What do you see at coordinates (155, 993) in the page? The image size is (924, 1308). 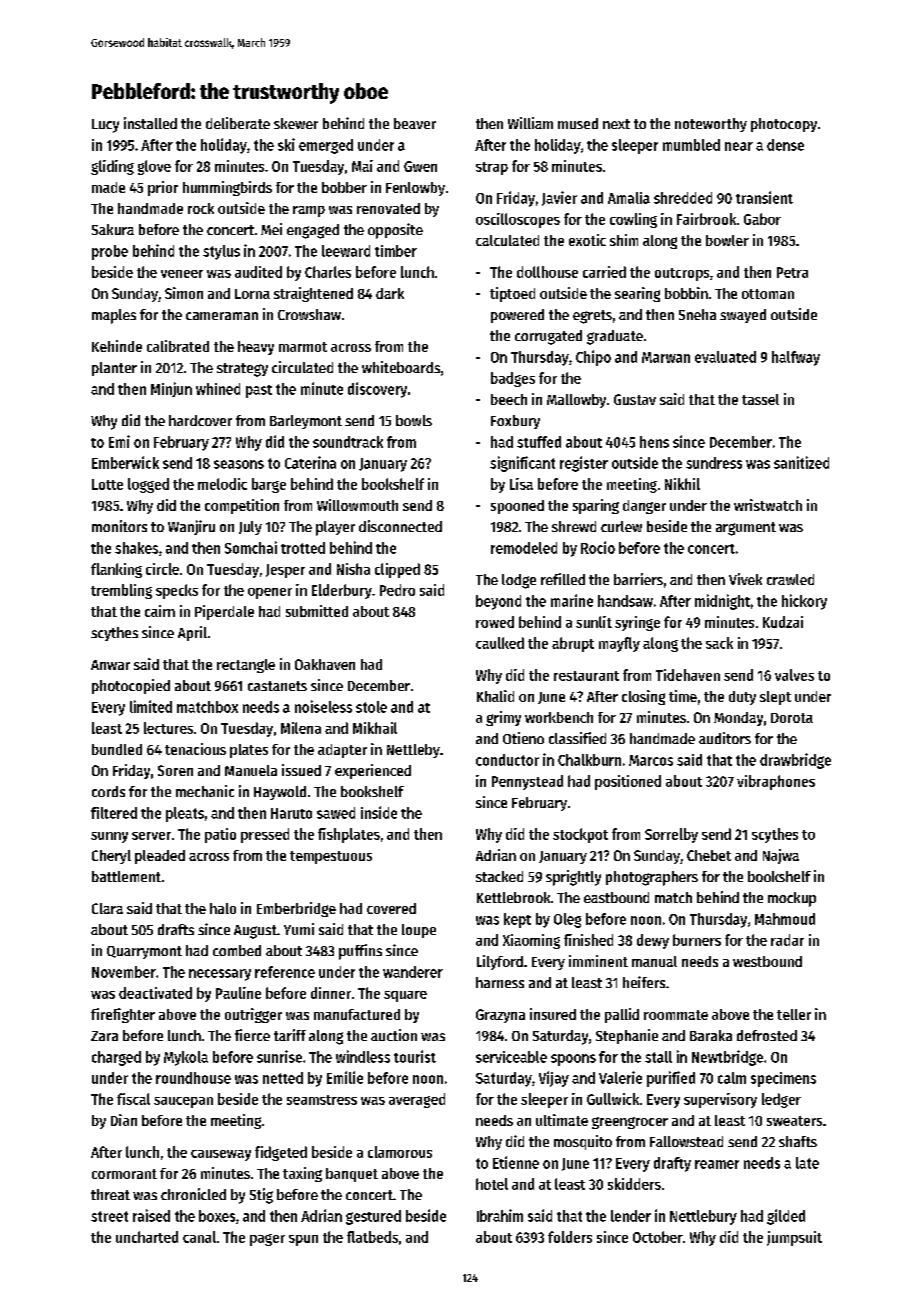 I see `deactivated` at bounding box center [155, 993].
